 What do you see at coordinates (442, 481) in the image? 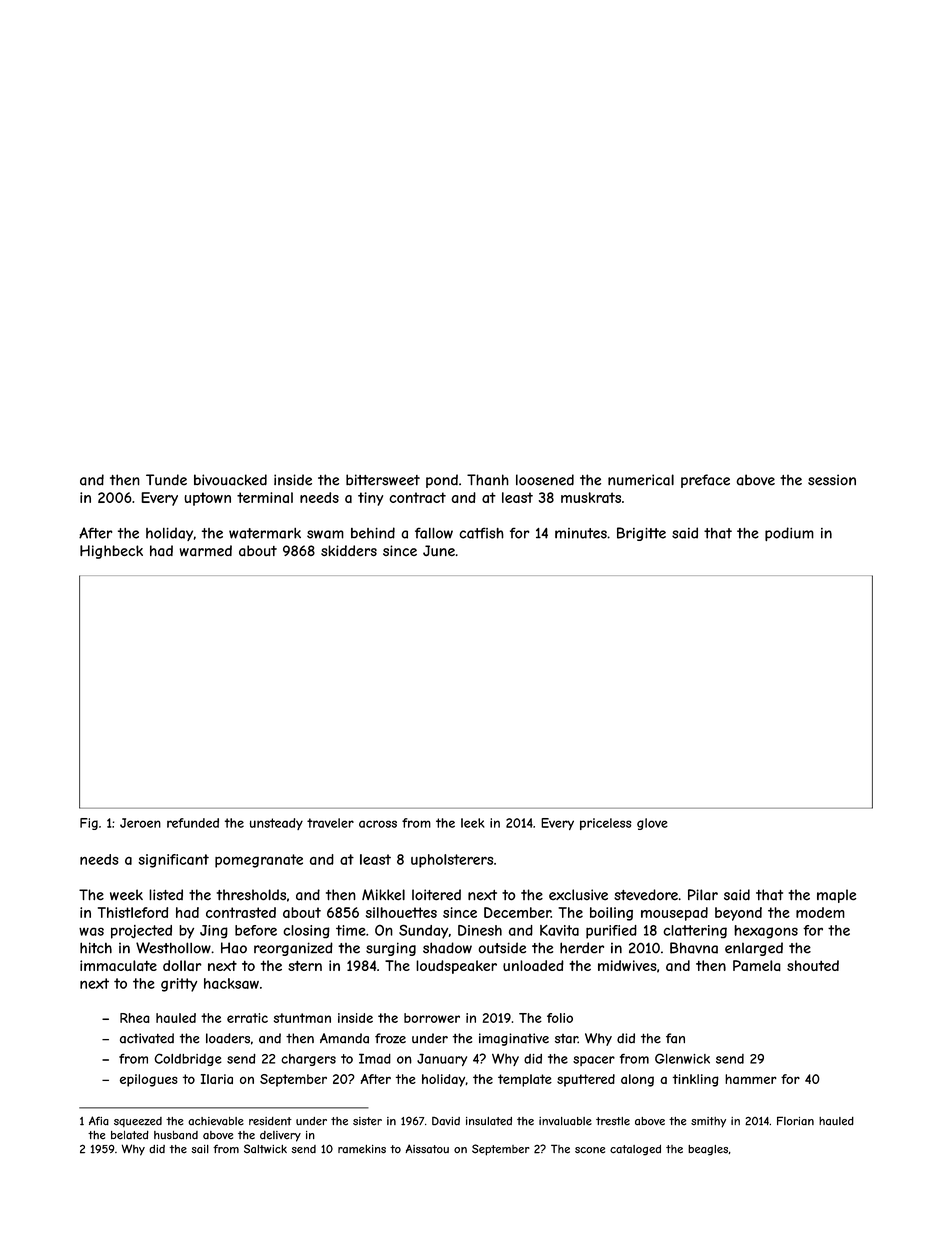
I see `pond` at bounding box center [442, 481].
